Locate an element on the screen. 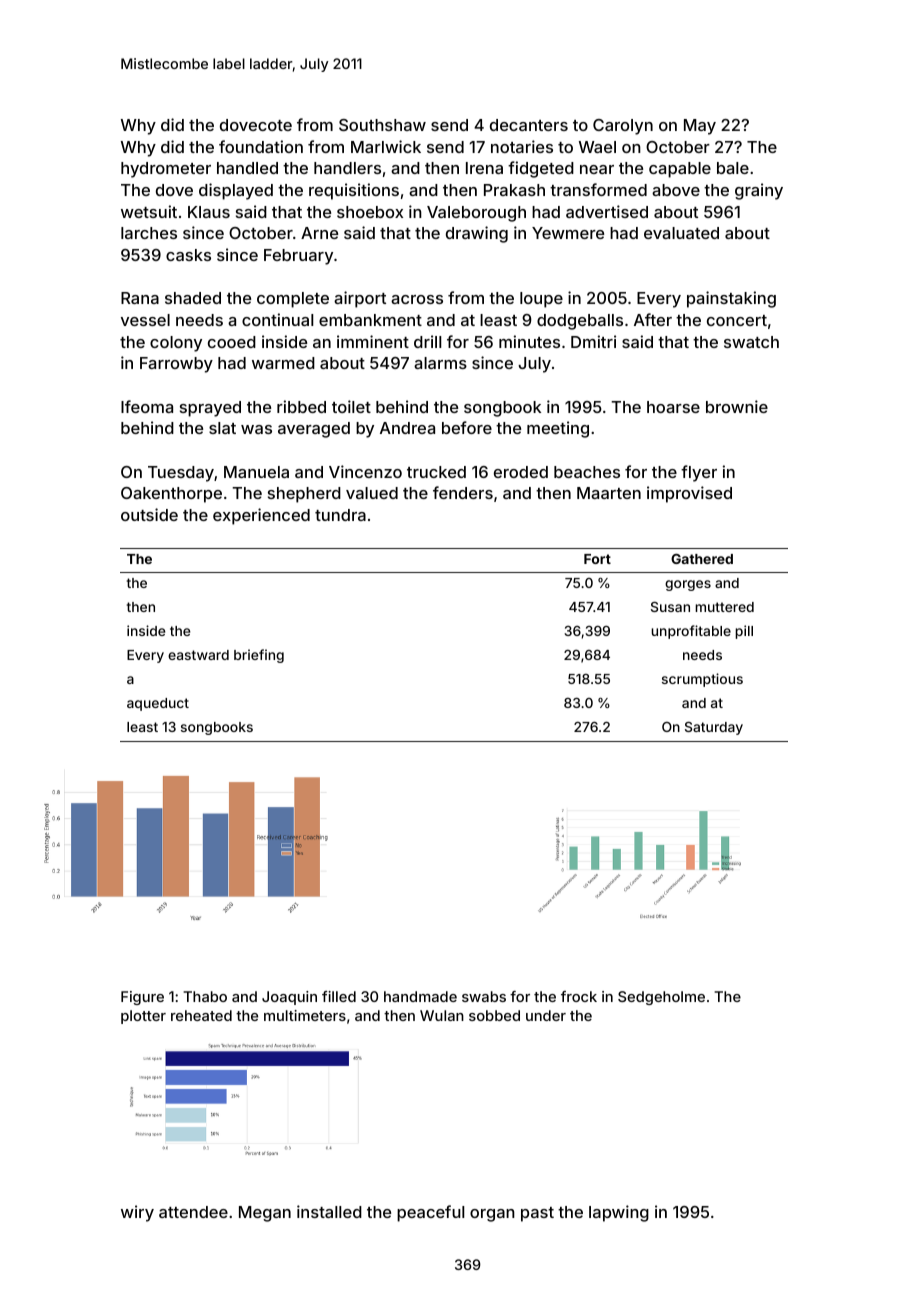 This screenshot has width=908, height=1316. Fort is located at coordinates (597, 559).
